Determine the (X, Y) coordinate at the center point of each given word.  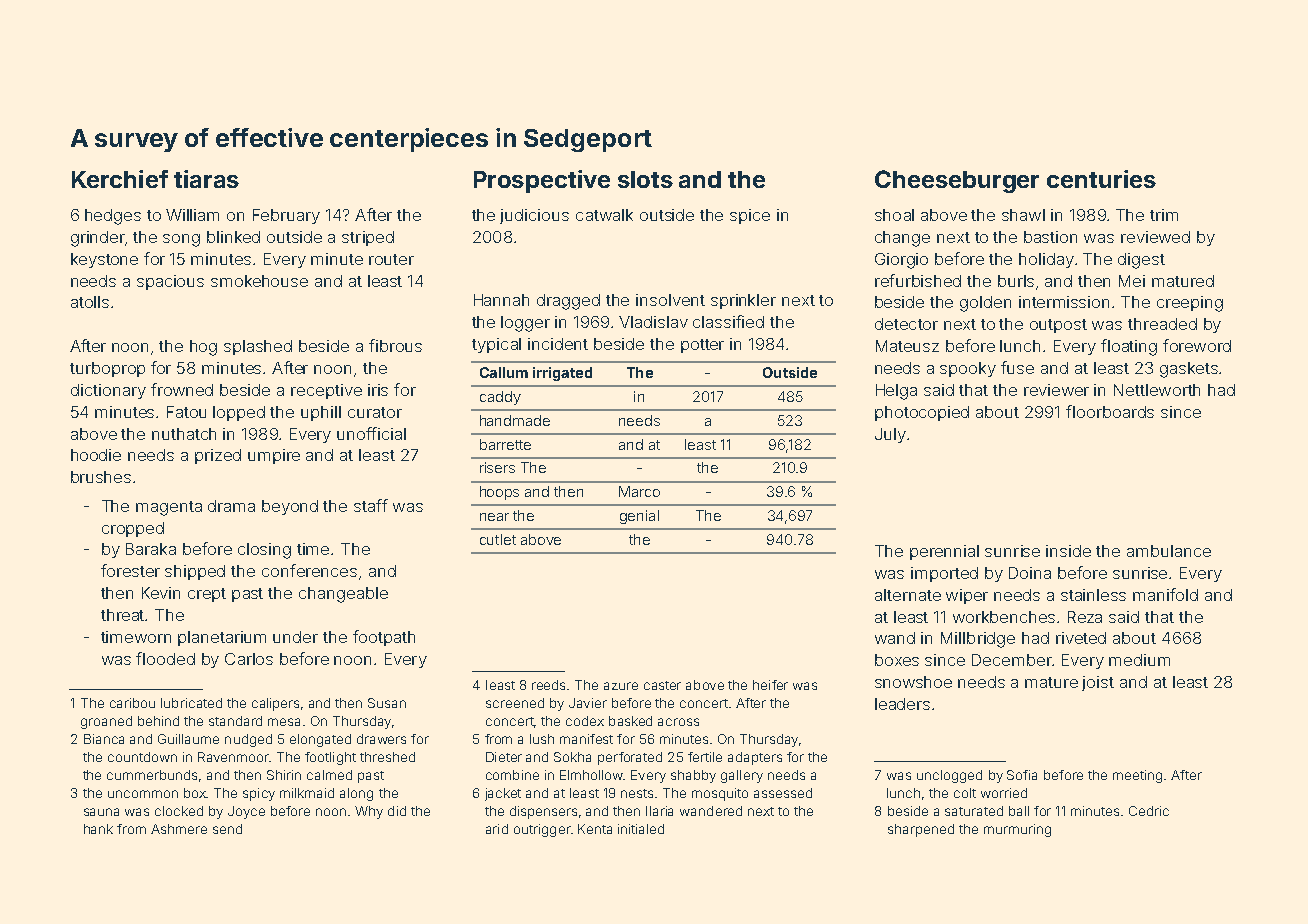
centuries (1101, 179)
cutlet (498, 539)
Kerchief (120, 179)
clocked (179, 811)
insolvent (670, 300)
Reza (1085, 617)
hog (203, 348)
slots (645, 179)
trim (1164, 215)
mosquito (720, 794)
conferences (309, 570)
